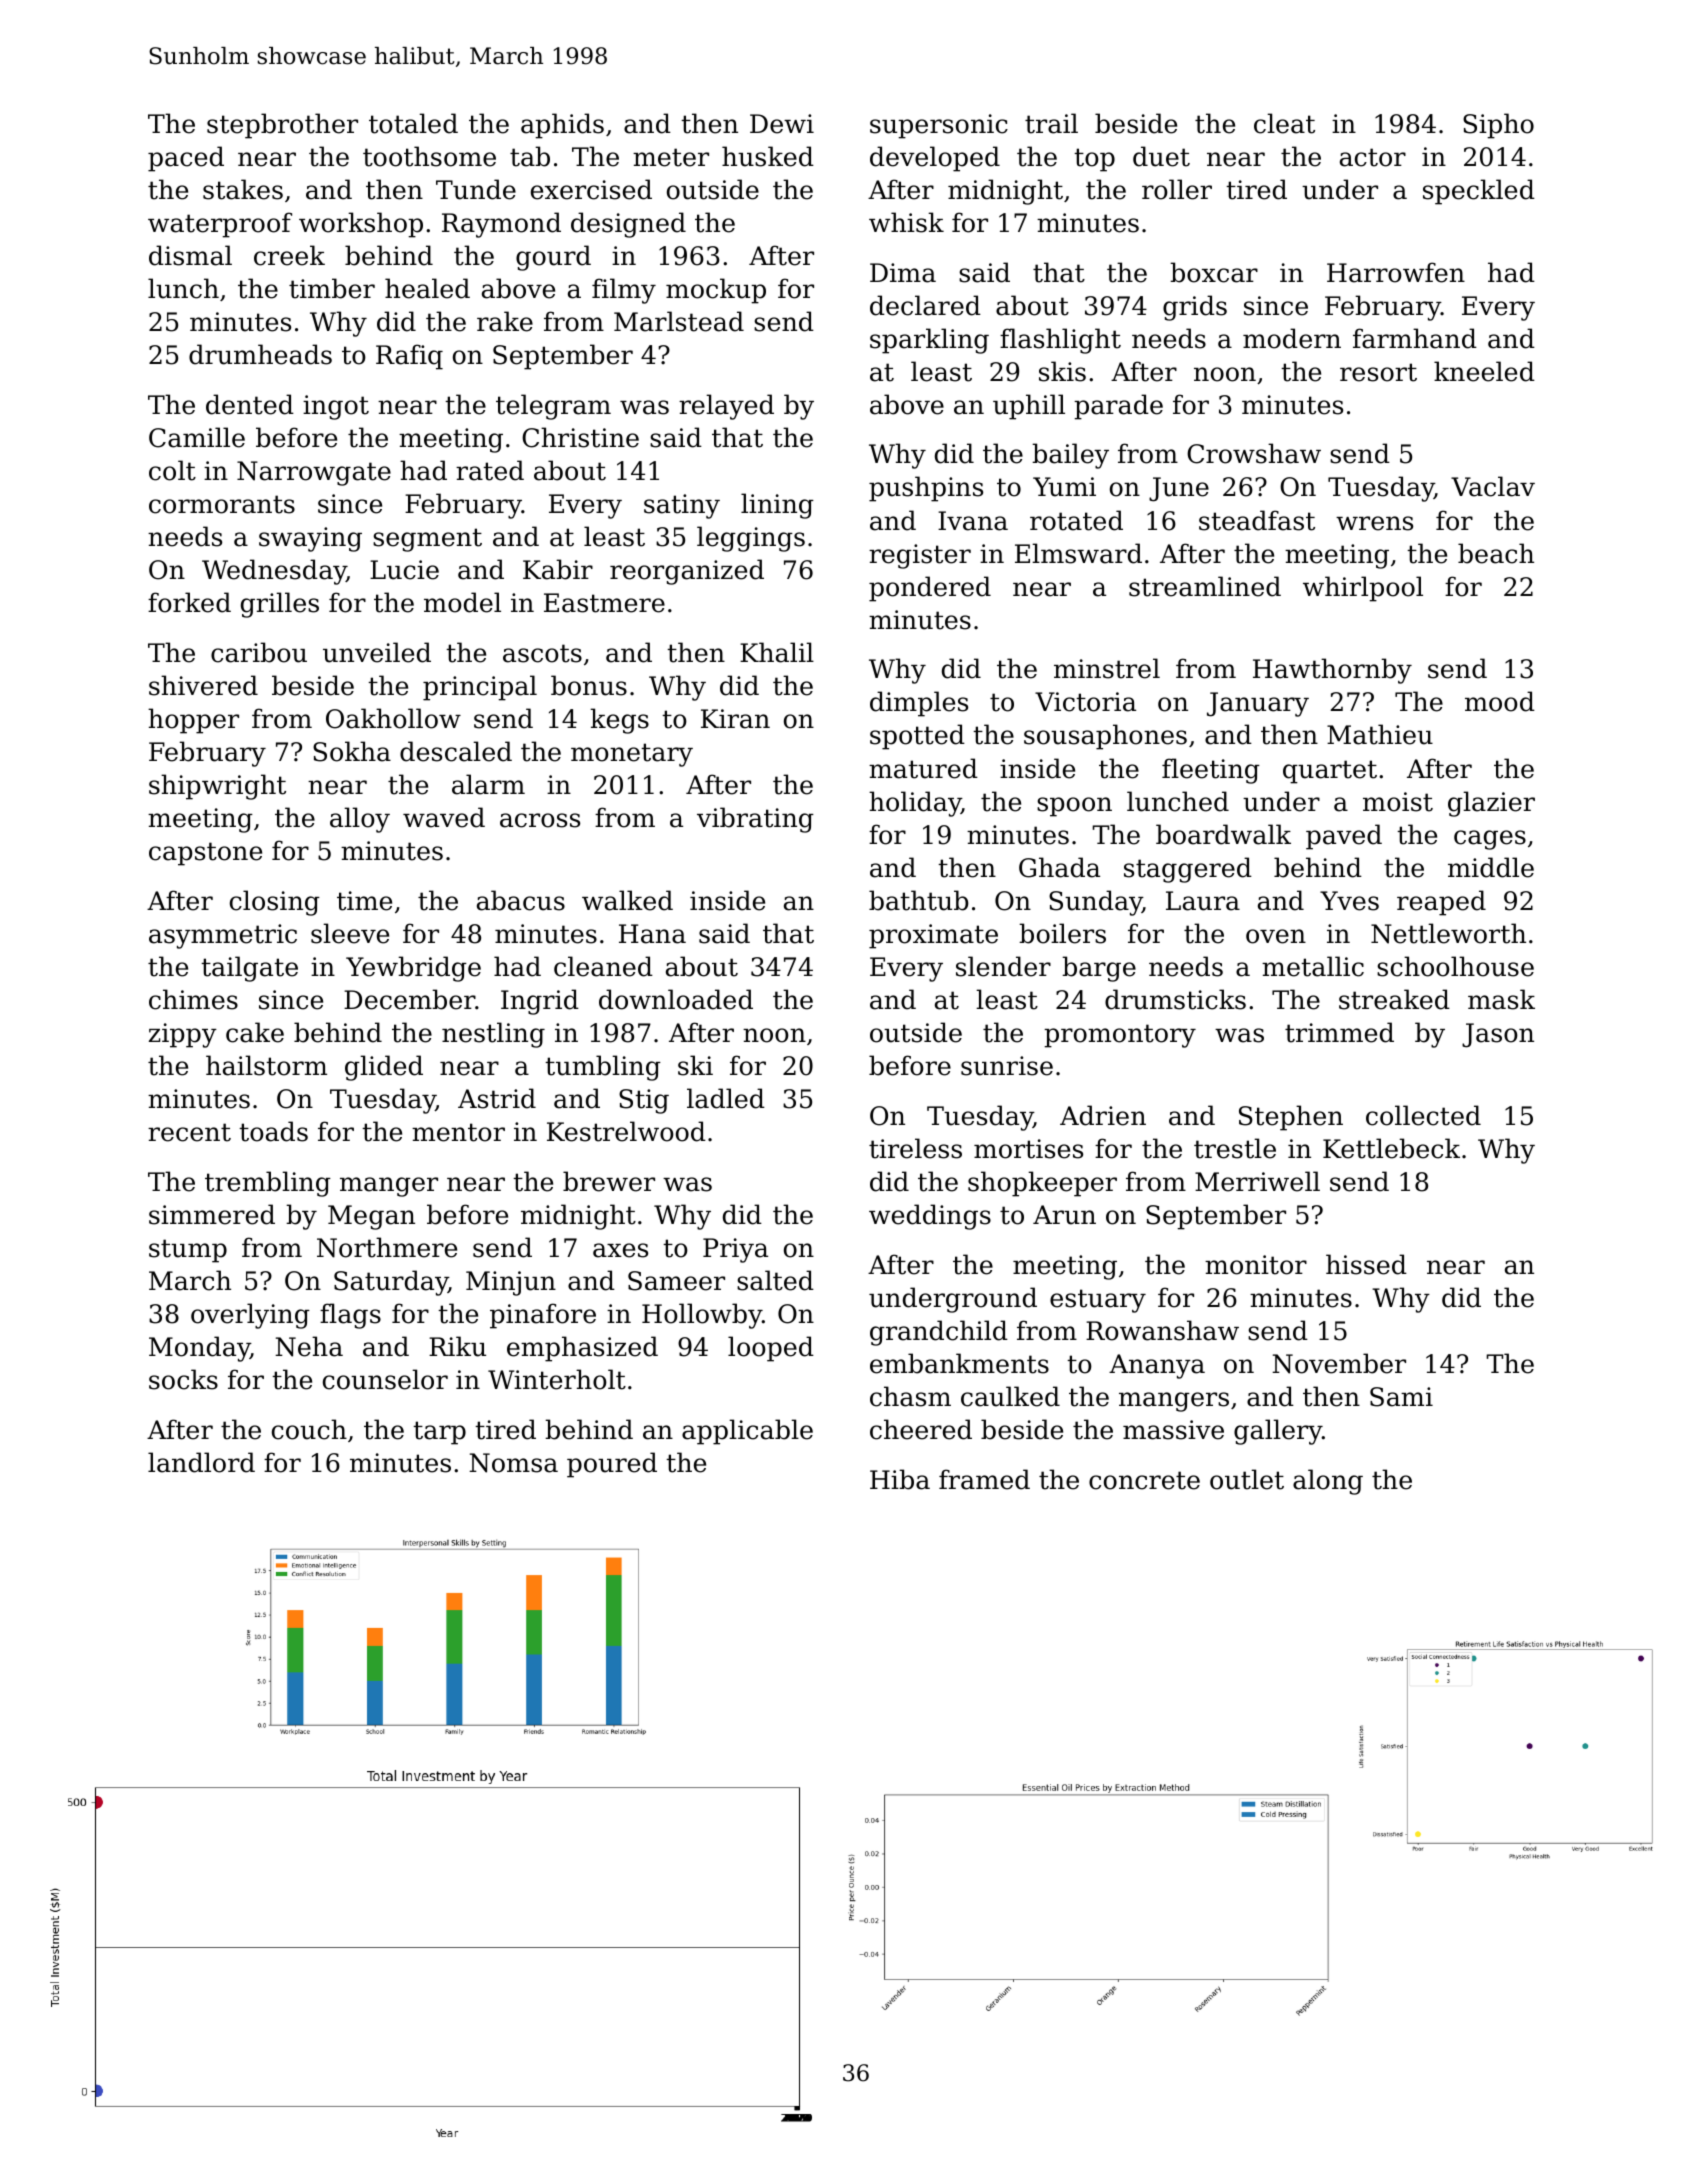 Image resolution: width=1683 pixels, height=2178 pixels. What do you see at coordinates (1291, 1118) in the screenshot?
I see `Stephen` at bounding box center [1291, 1118].
